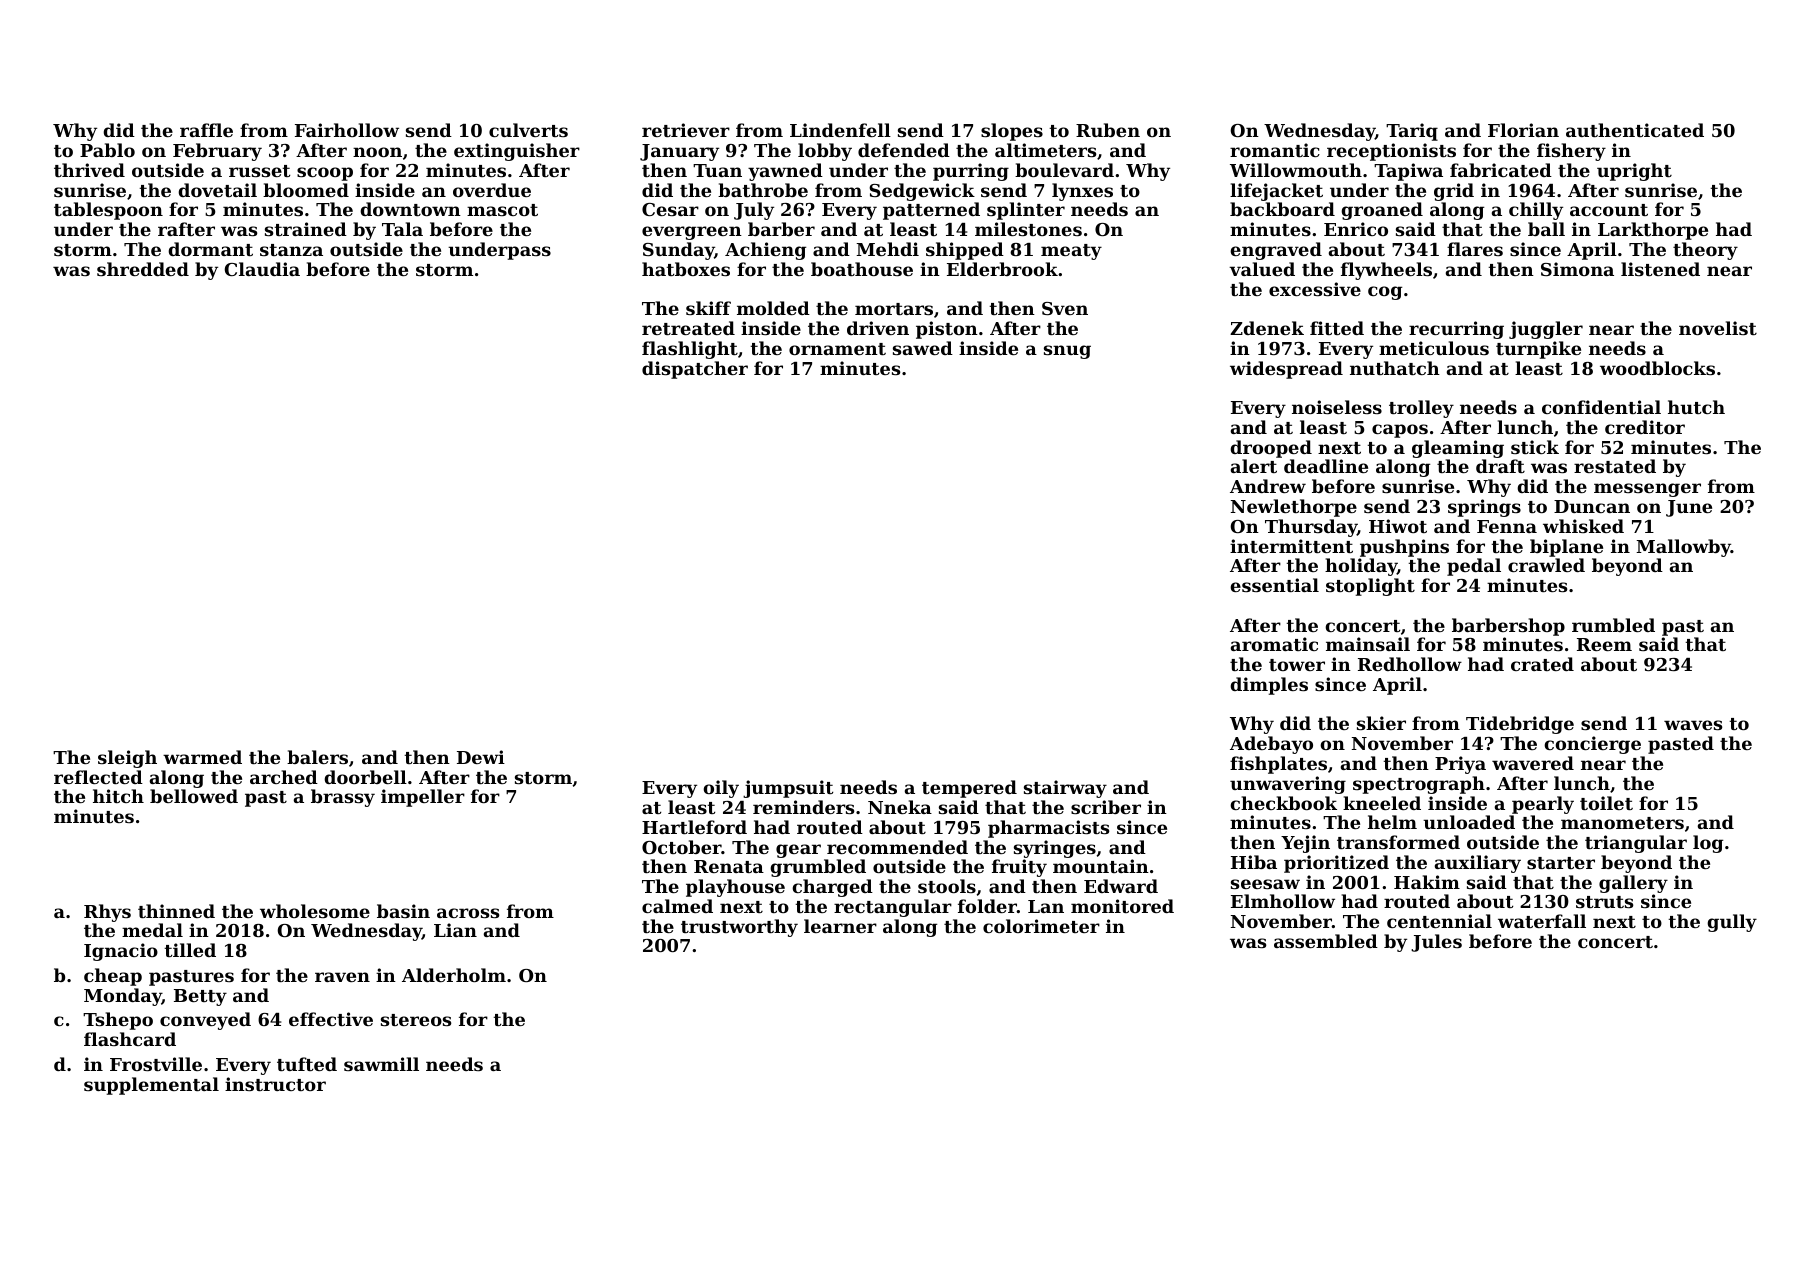  I want to click on groaned, so click(1382, 211).
